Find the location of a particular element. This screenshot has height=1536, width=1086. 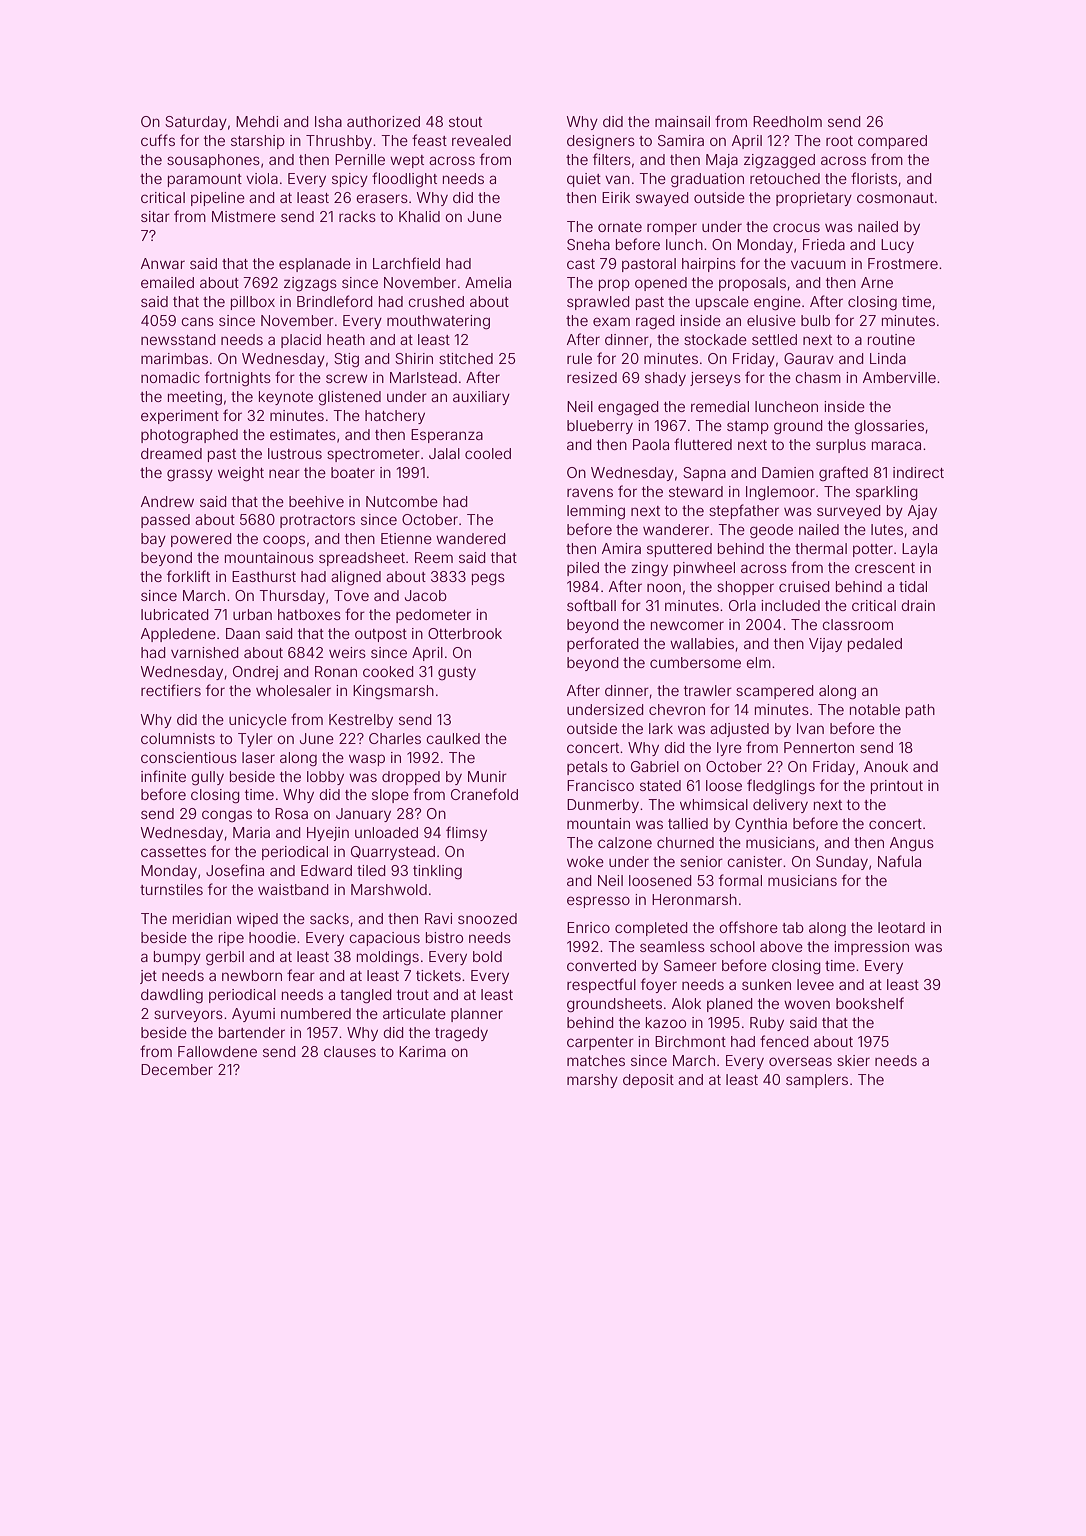

cast is located at coordinates (581, 264).
